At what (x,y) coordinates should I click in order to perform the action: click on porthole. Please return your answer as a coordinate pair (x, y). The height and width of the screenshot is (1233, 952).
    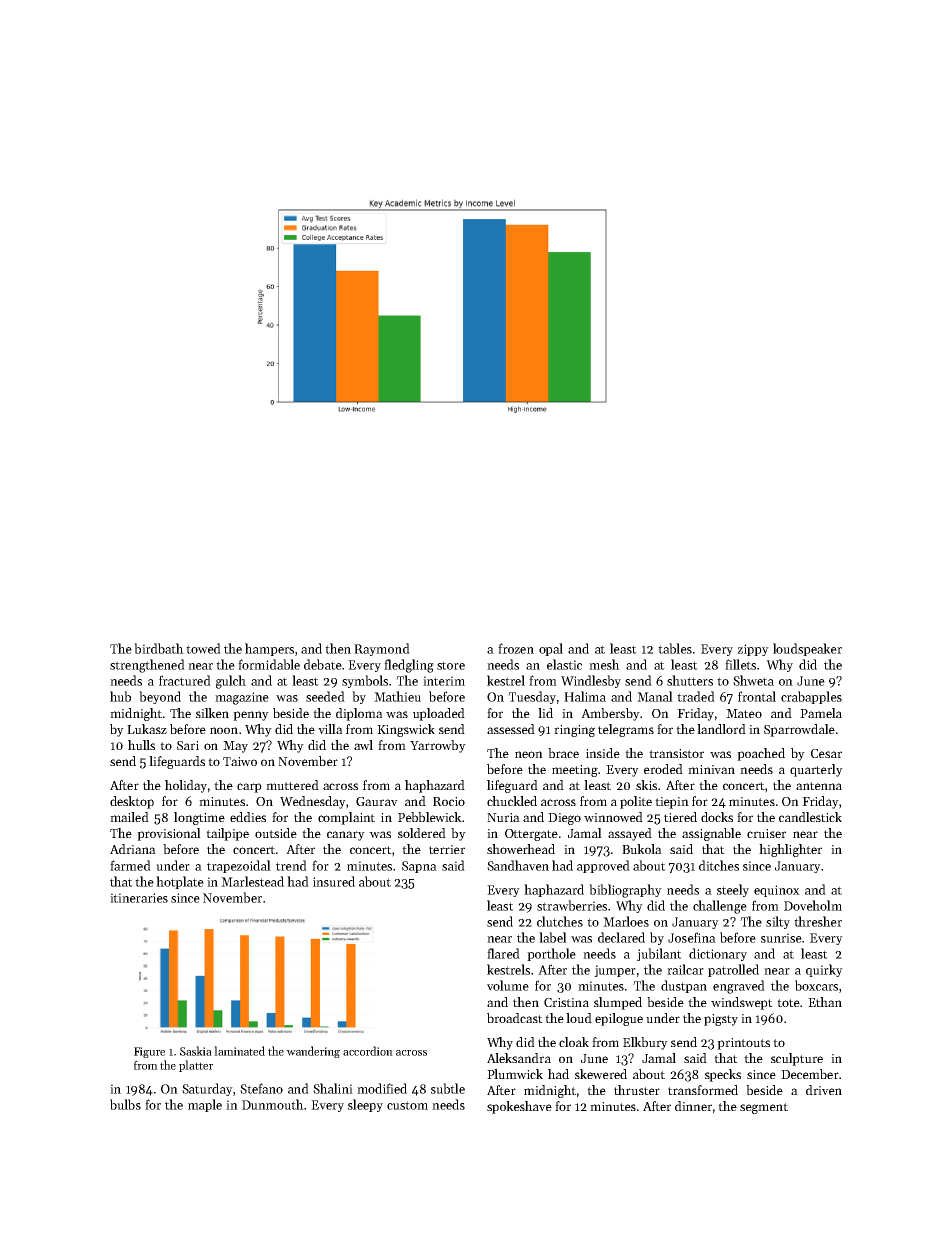
    Looking at the image, I should click on (551, 954).
